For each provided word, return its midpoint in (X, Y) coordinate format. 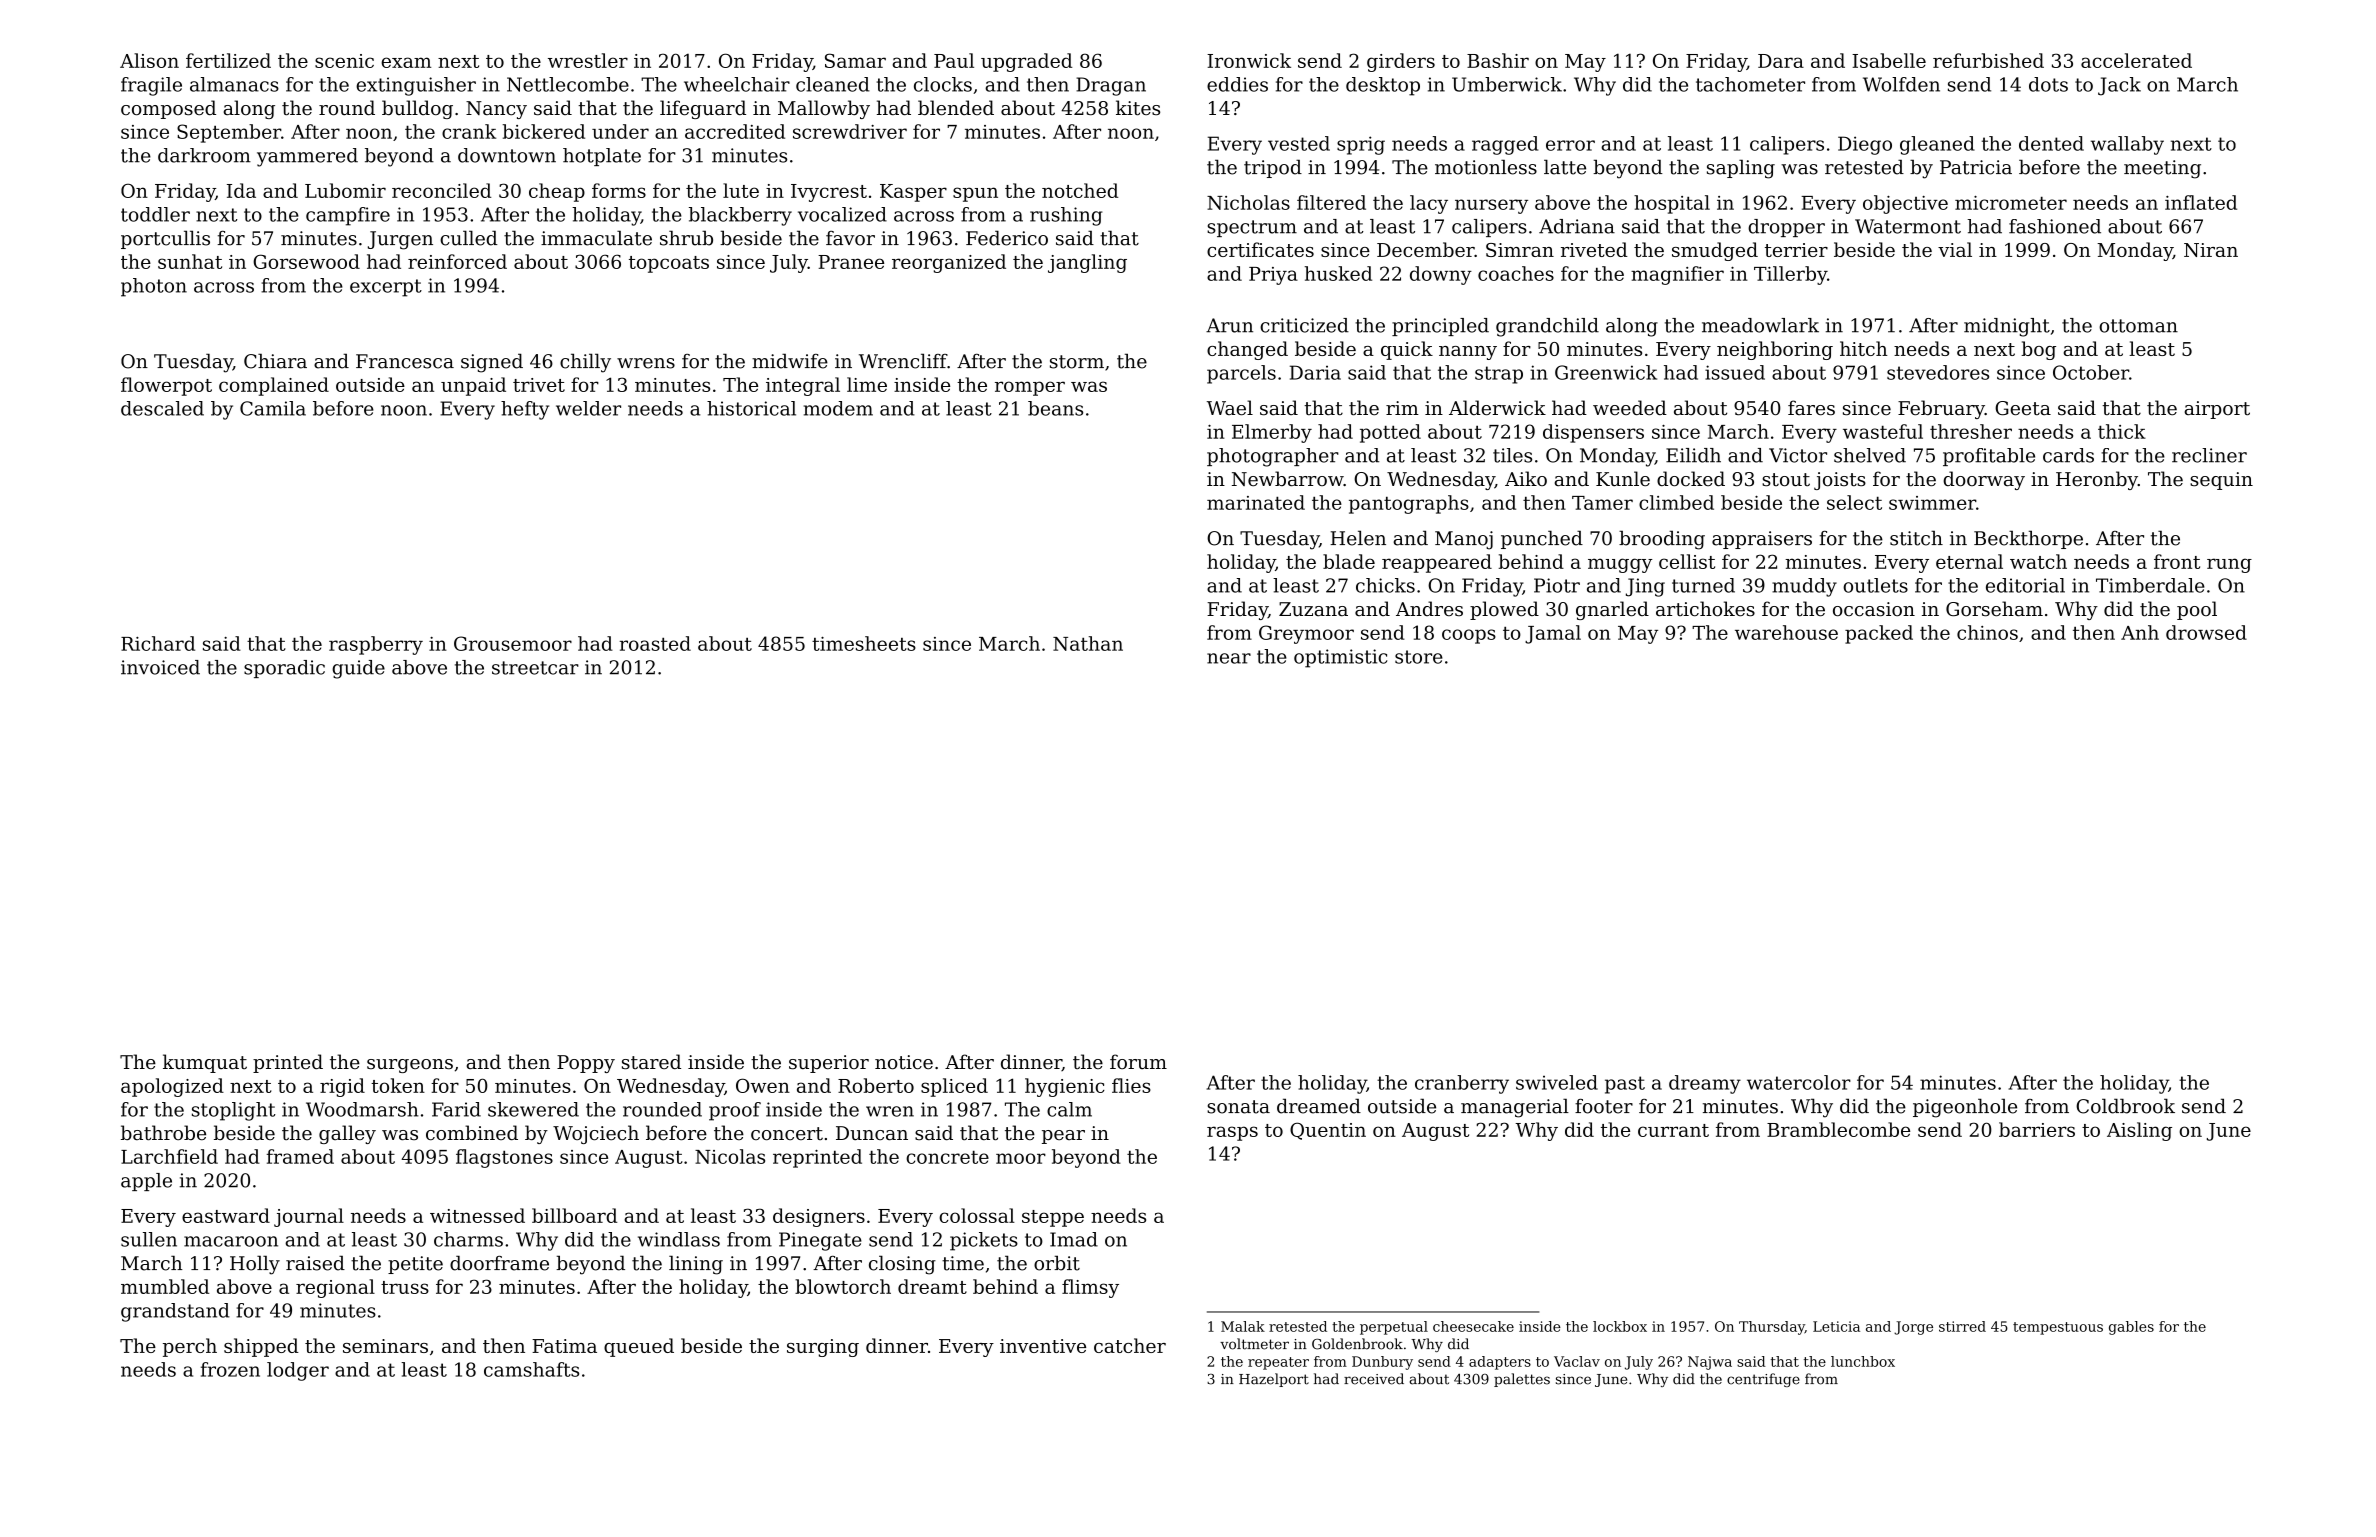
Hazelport (1274, 1380)
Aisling (2139, 1131)
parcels (1241, 374)
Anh (2140, 632)
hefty (525, 410)
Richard (158, 643)
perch (190, 1347)
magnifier (1677, 275)
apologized (172, 1087)
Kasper (913, 193)
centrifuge (1763, 1380)
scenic (344, 61)
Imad (1074, 1239)
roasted (655, 643)
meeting (2162, 169)
